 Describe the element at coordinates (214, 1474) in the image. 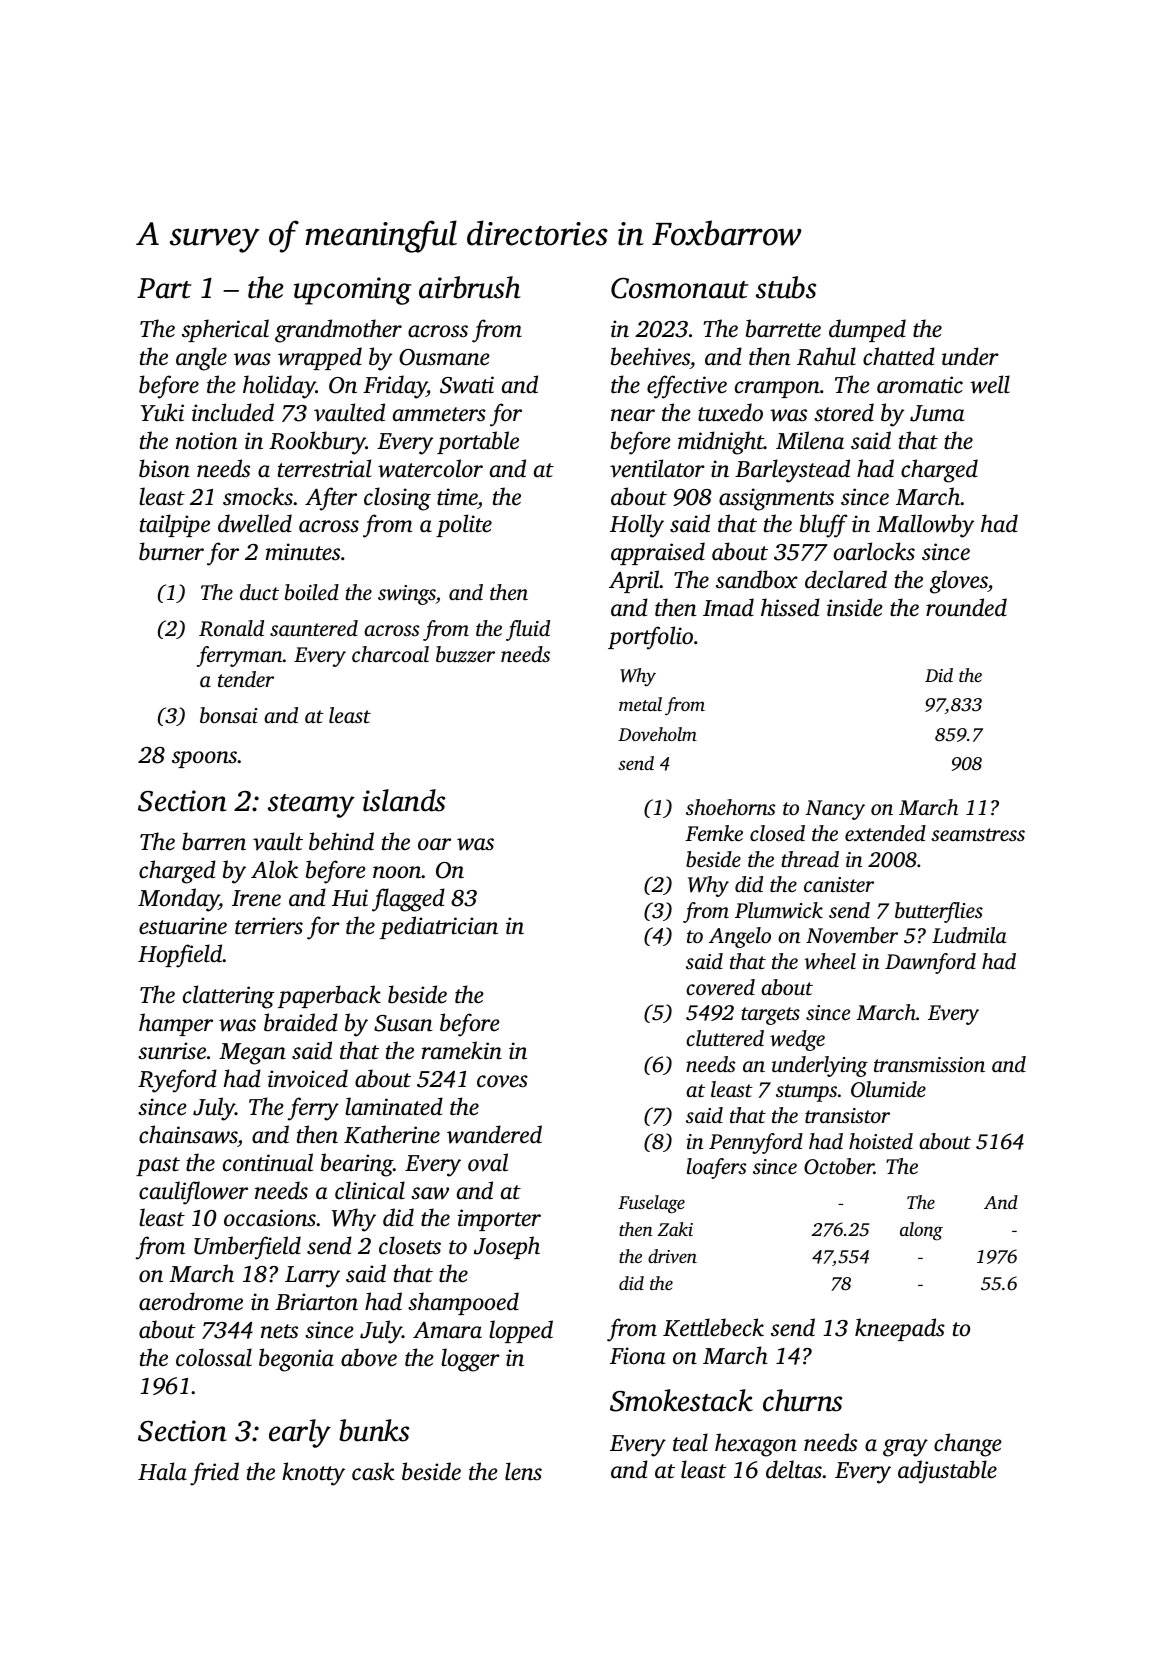

I see `fried` at that location.
